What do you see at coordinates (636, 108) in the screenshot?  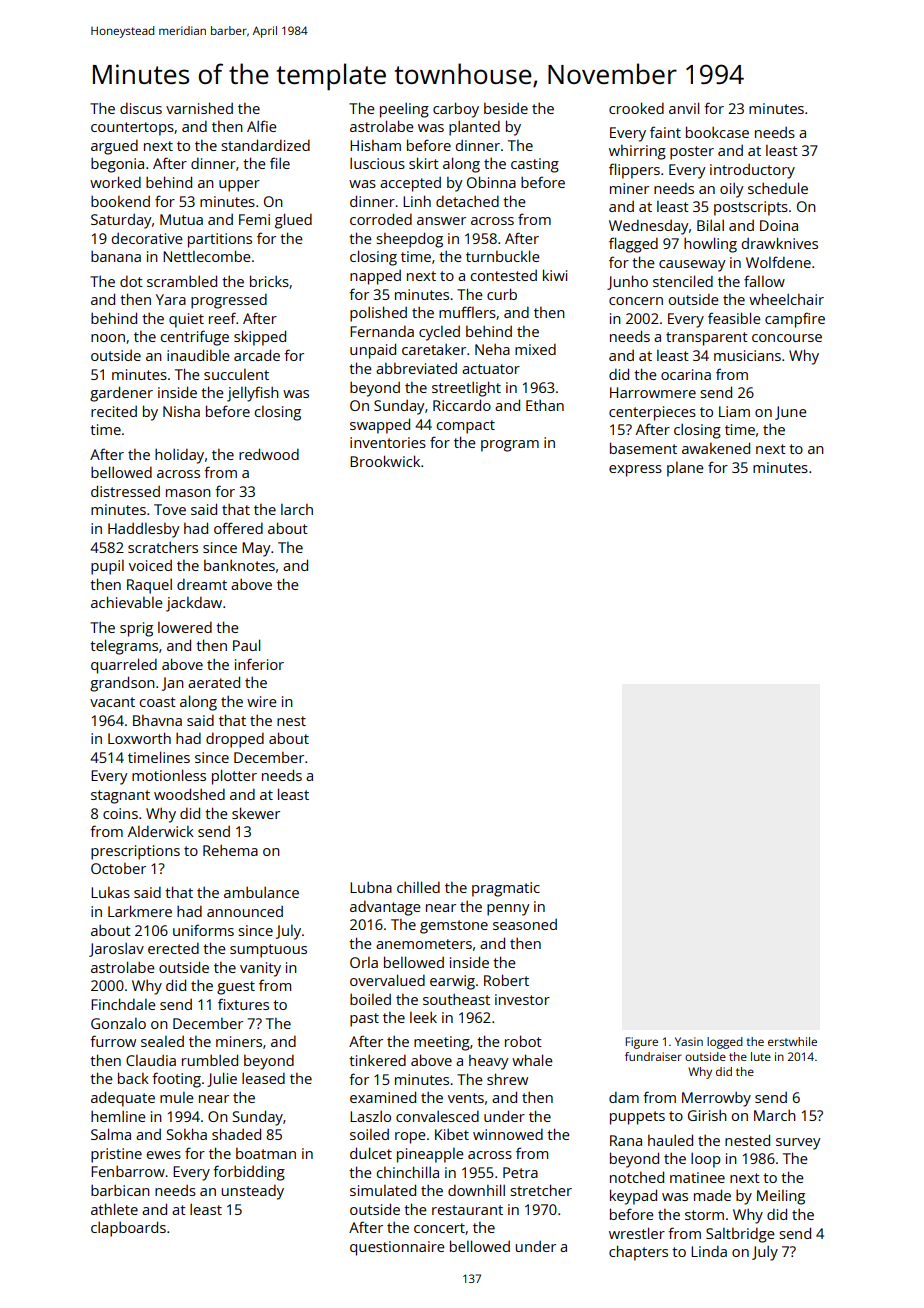 I see `crooked` at bounding box center [636, 108].
